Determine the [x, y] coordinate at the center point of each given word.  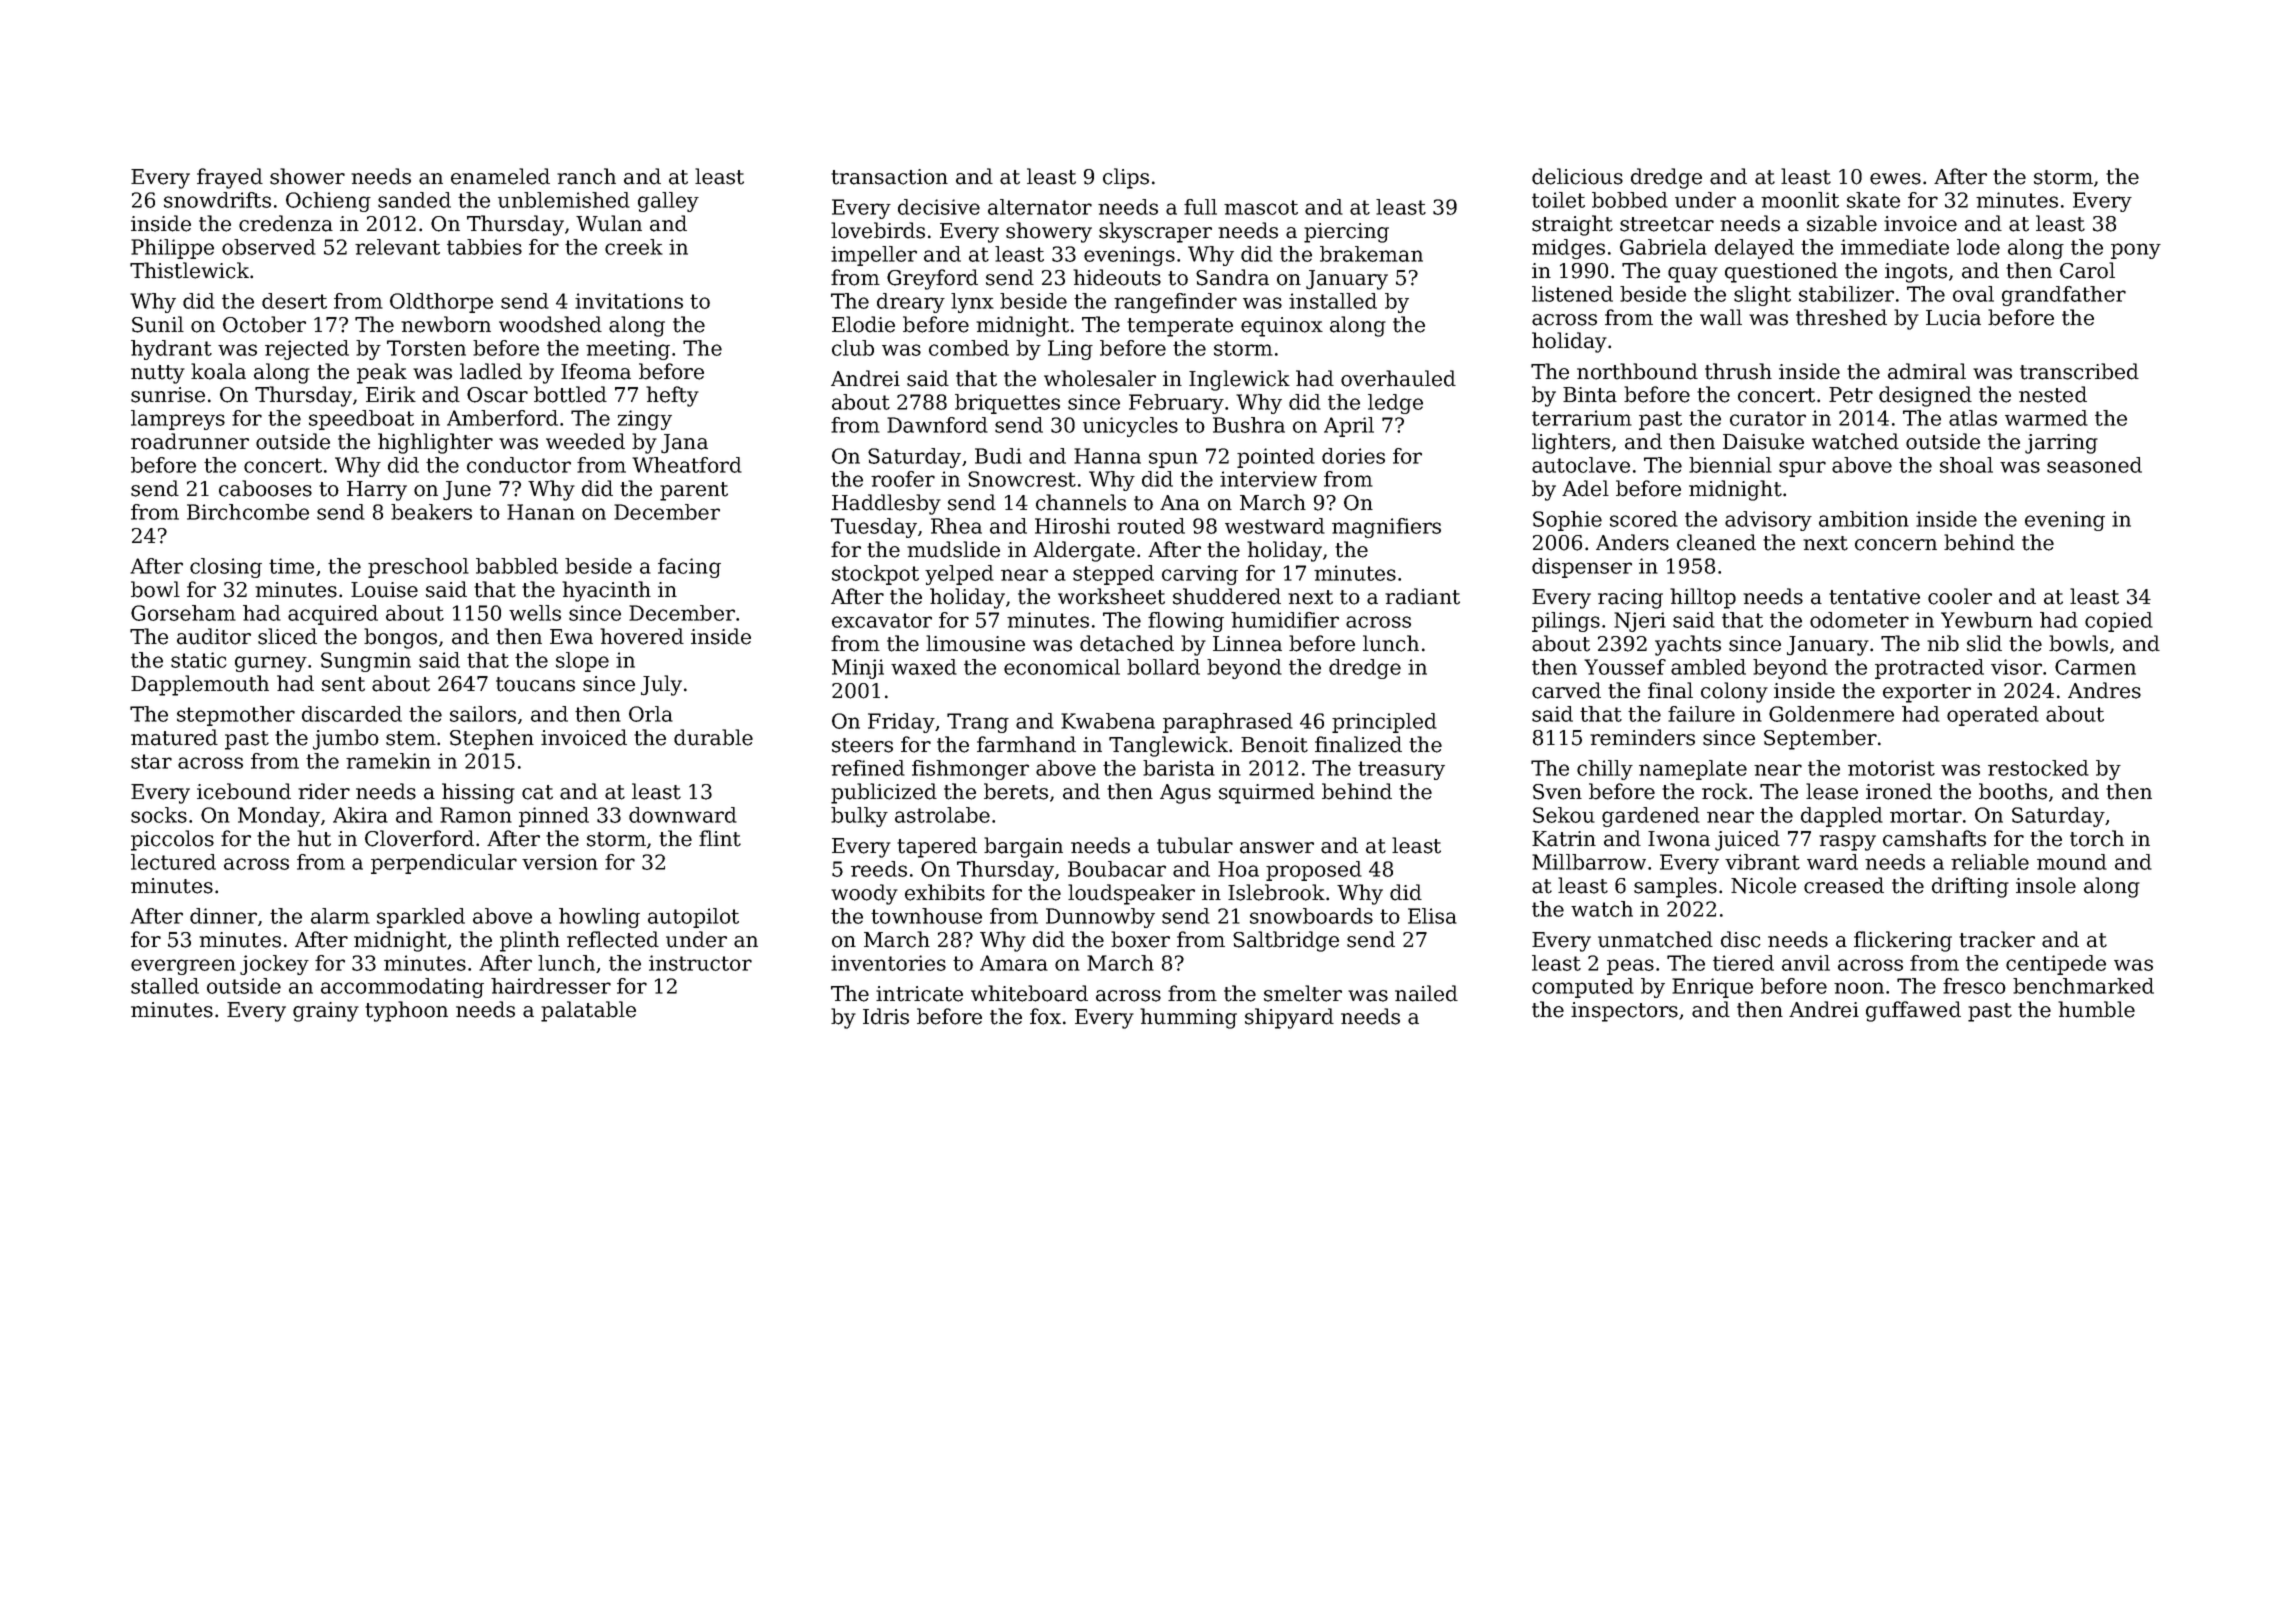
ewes [1895, 179]
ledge [1395, 404]
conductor [519, 465]
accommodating [402, 988]
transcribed [2079, 371]
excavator [882, 620]
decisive [939, 207]
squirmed [1267, 793]
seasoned [2094, 465]
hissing [478, 793]
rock [1725, 791]
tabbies [484, 247]
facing [689, 568]
